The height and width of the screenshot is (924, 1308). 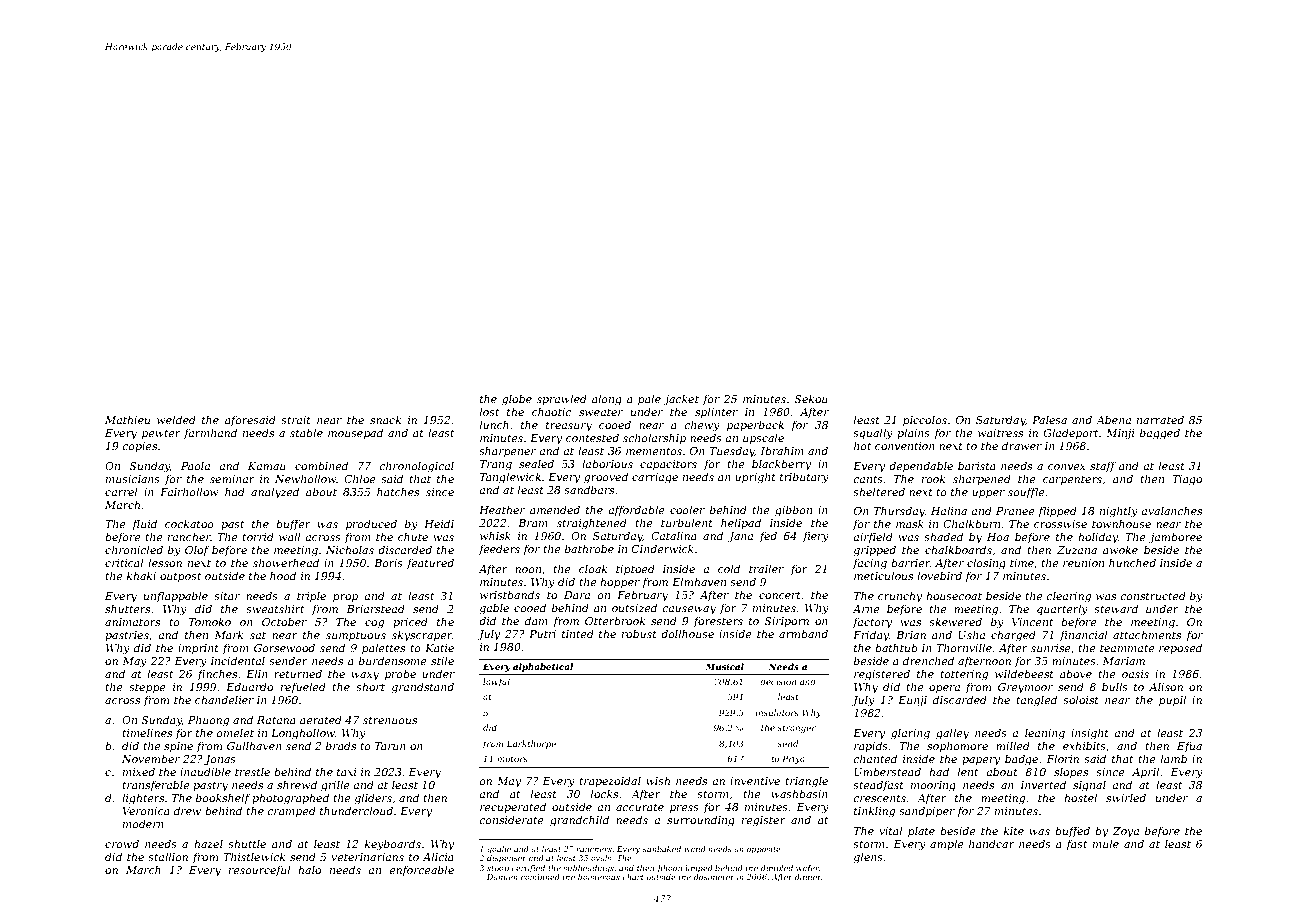 I want to click on Sekou, so click(x=811, y=398).
